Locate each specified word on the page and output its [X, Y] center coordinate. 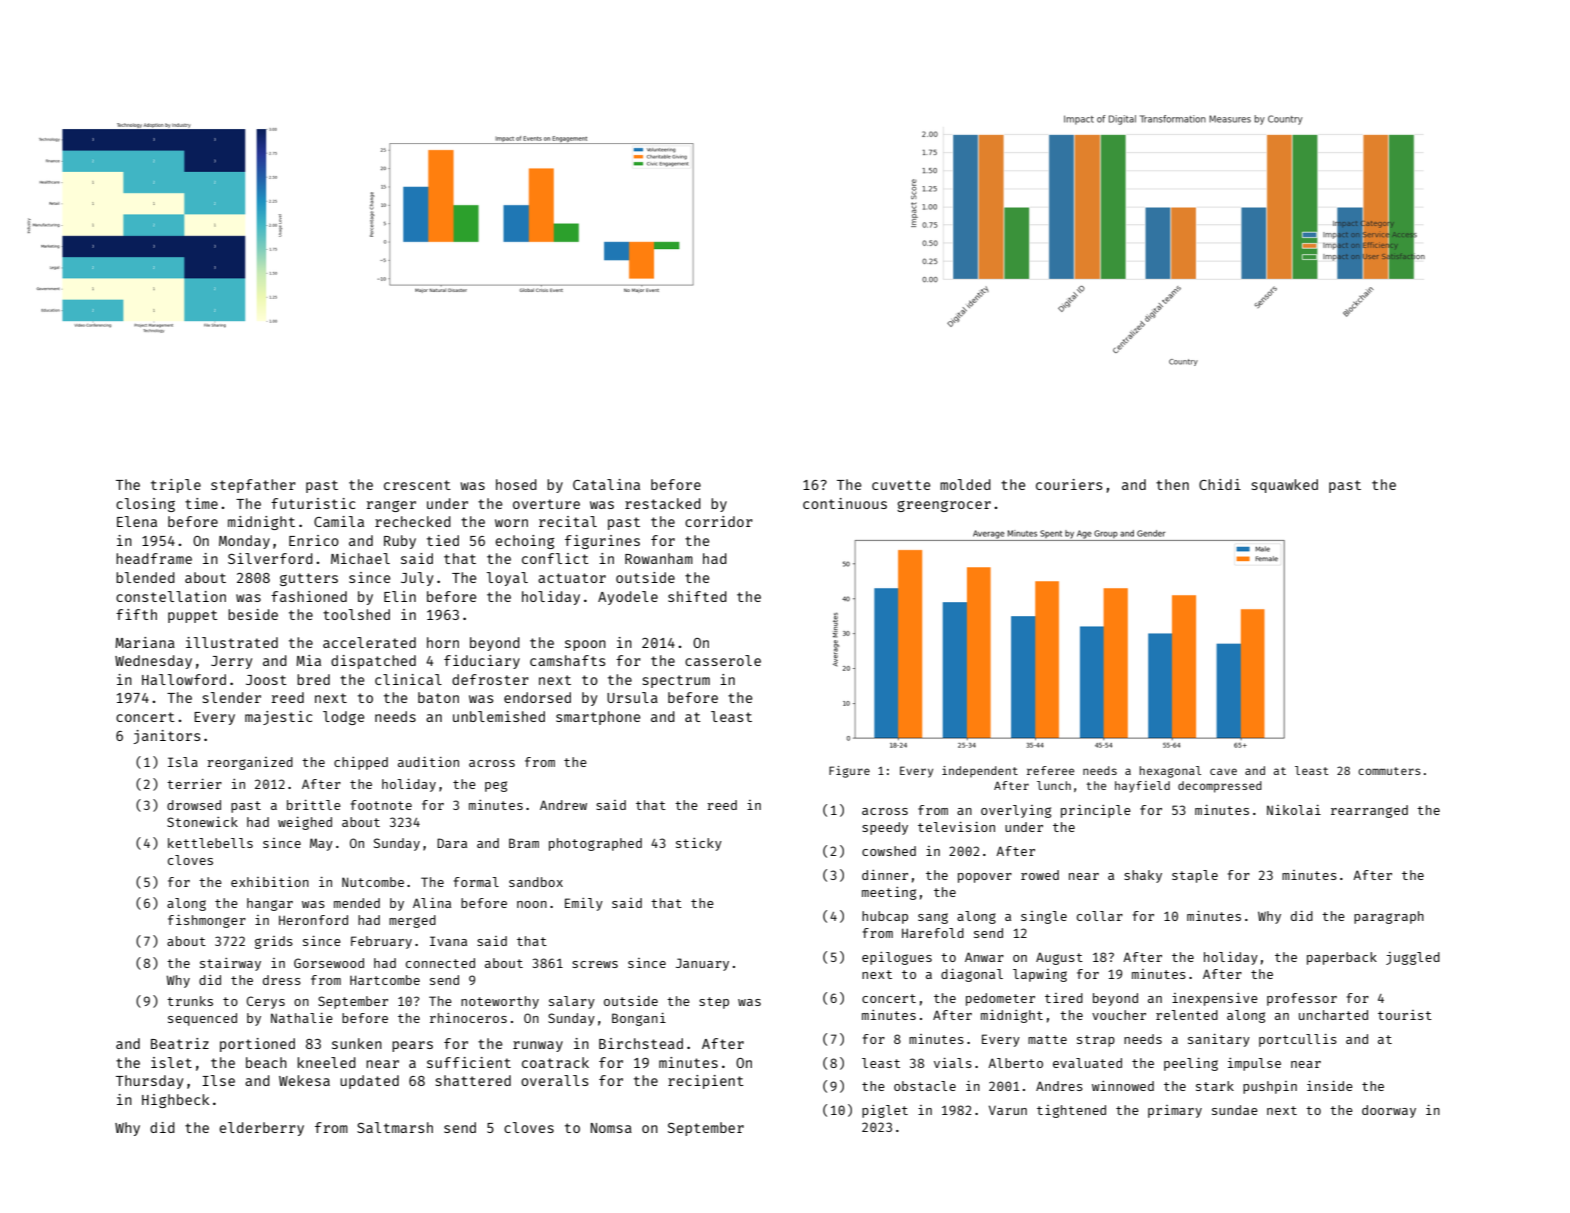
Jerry [231, 662]
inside [1330, 1086]
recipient [706, 1082]
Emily [584, 904]
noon [532, 904]
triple [176, 486]
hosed [516, 484]
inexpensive [1215, 999]
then [1172, 484]
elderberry [261, 1129]
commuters [1389, 771]
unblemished [499, 716]
